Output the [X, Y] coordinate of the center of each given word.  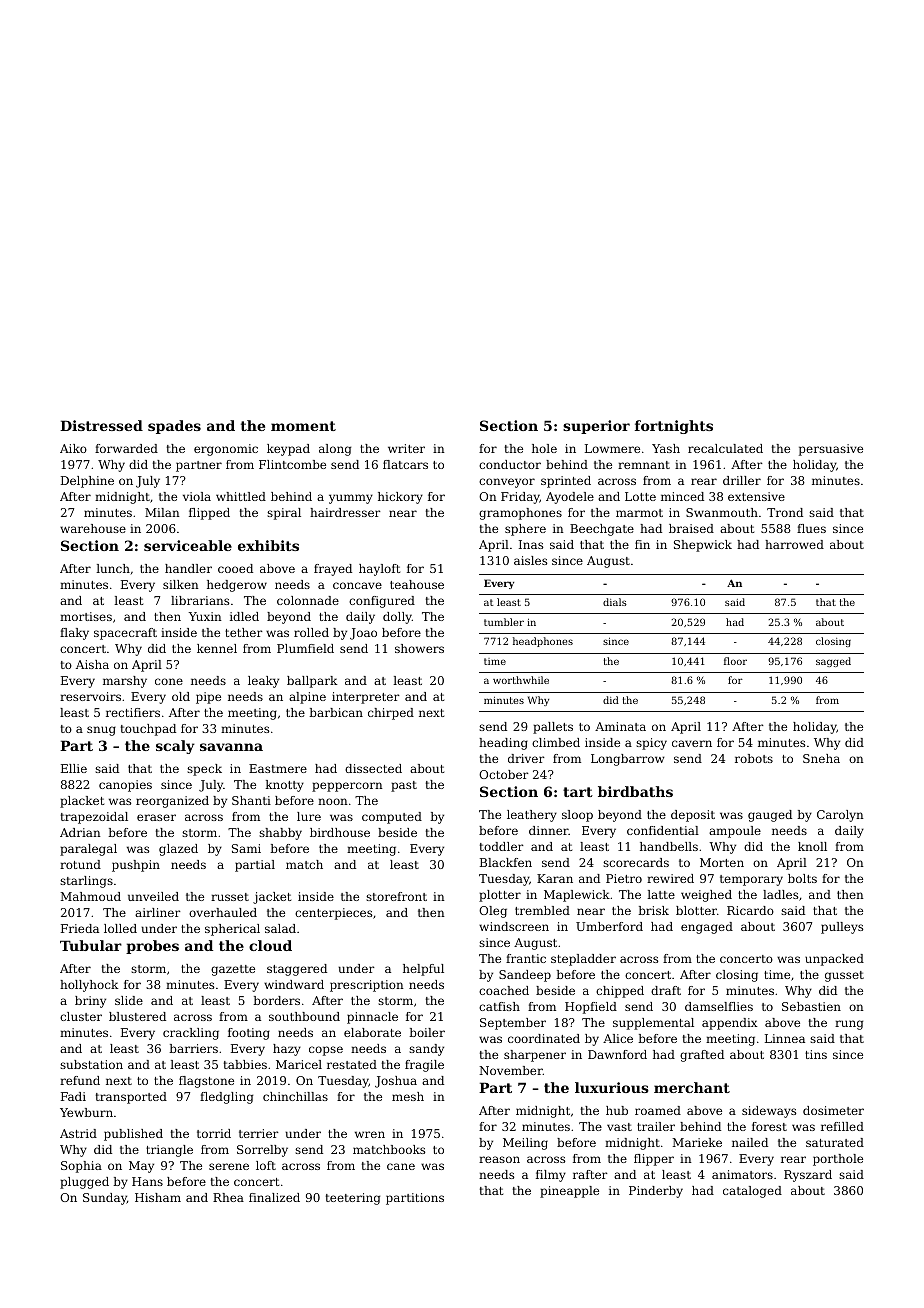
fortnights [674, 427]
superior [596, 427]
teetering [353, 1199]
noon [333, 801]
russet [230, 897]
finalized [274, 1197]
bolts [802, 878]
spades [174, 427]
